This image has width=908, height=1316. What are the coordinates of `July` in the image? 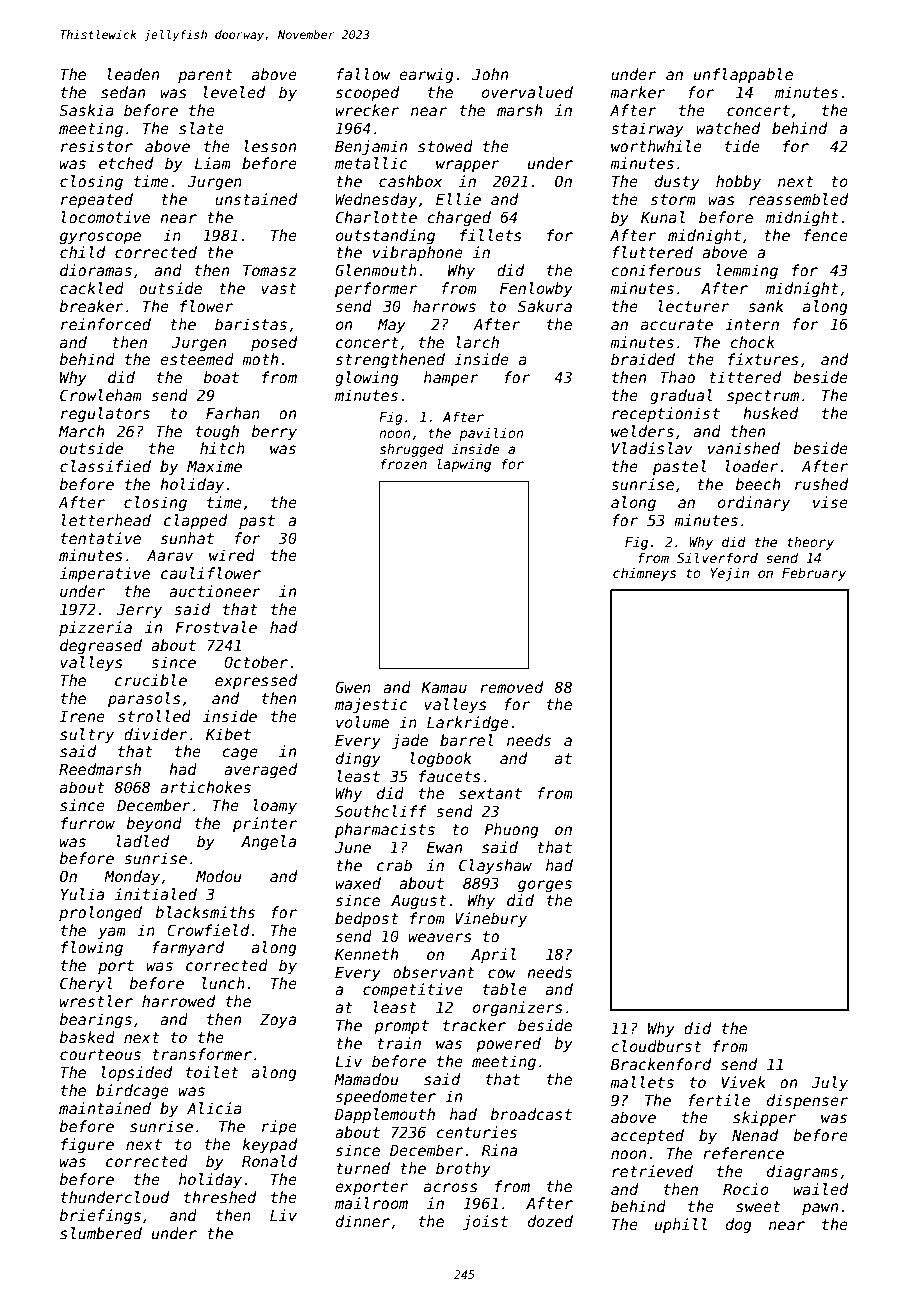 It's located at (829, 1083).
